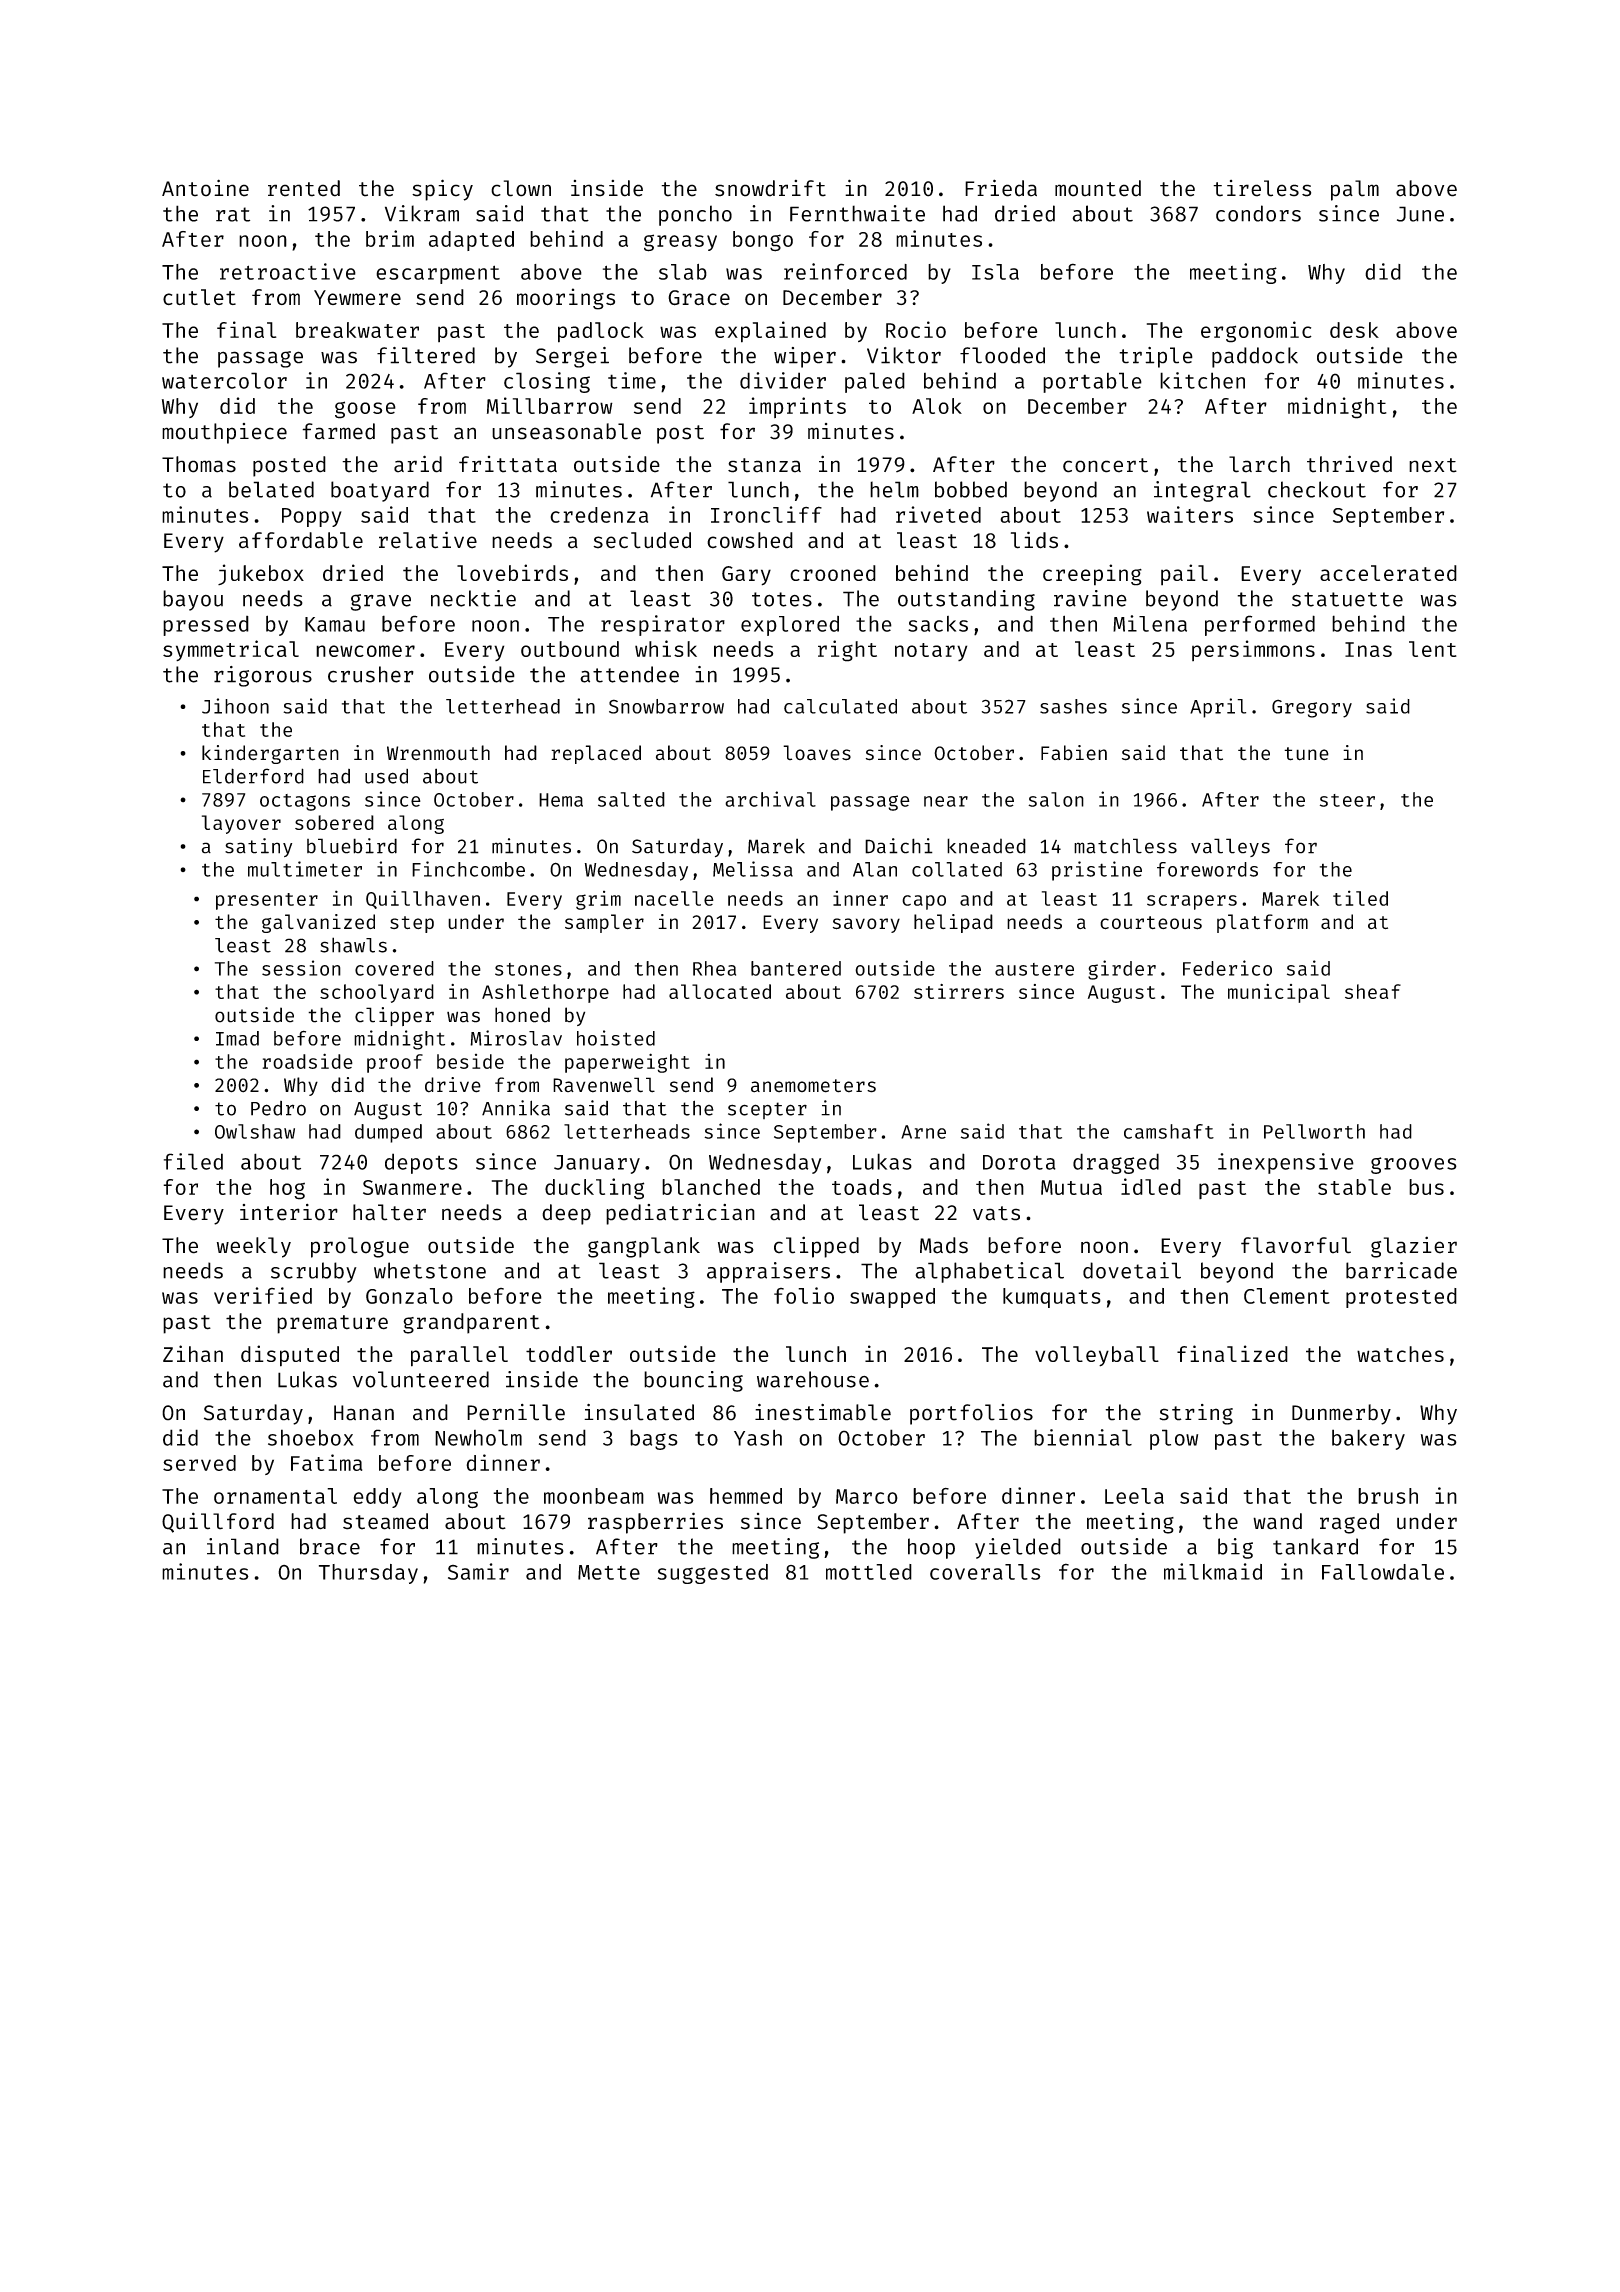 This screenshot has width=1620, height=2292. What do you see at coordinates (1355, 190) in the screenshot?
I see `palm` at bounding box center [1355, 190].
